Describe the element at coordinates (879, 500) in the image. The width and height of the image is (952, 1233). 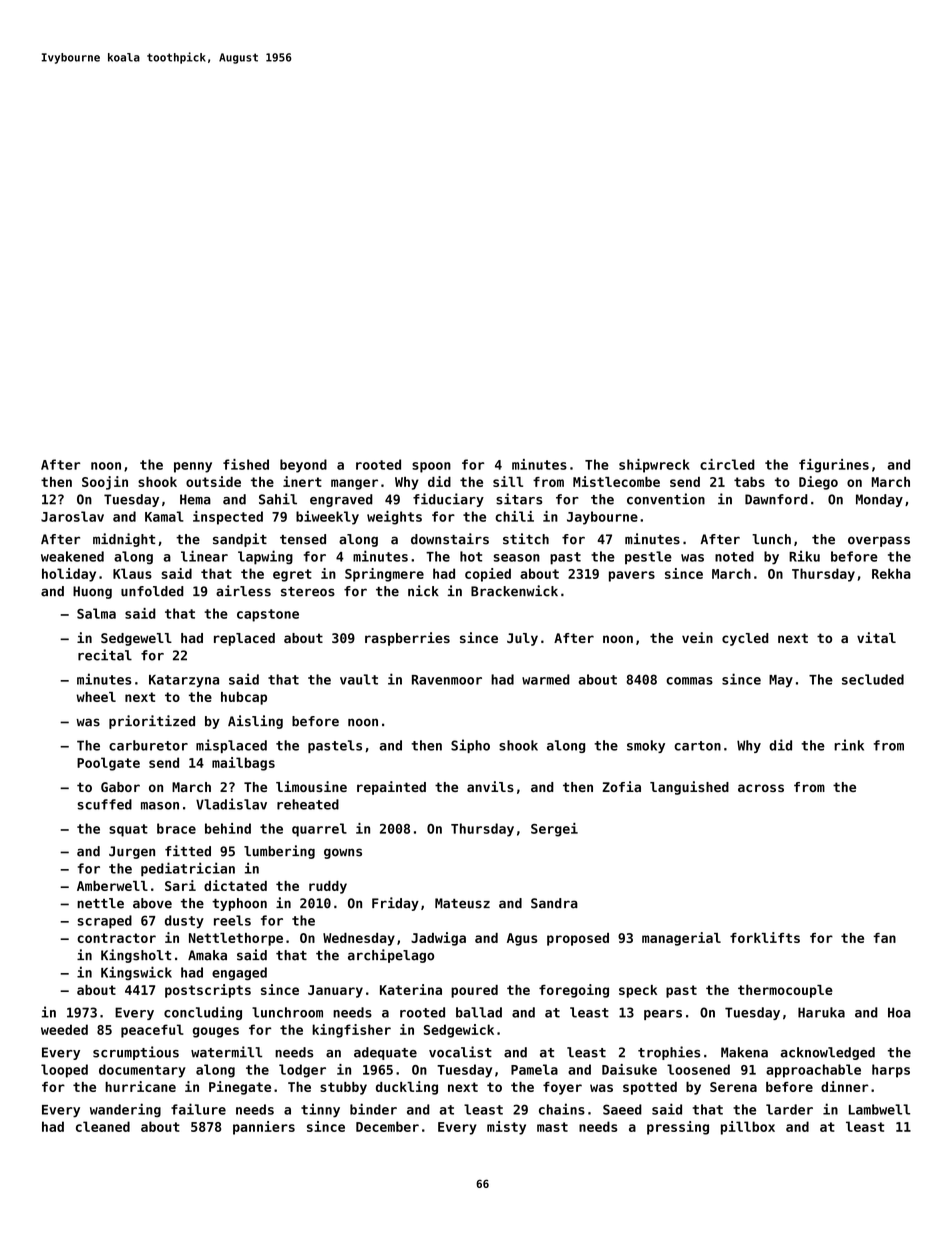
I see `Monday` at that location.
